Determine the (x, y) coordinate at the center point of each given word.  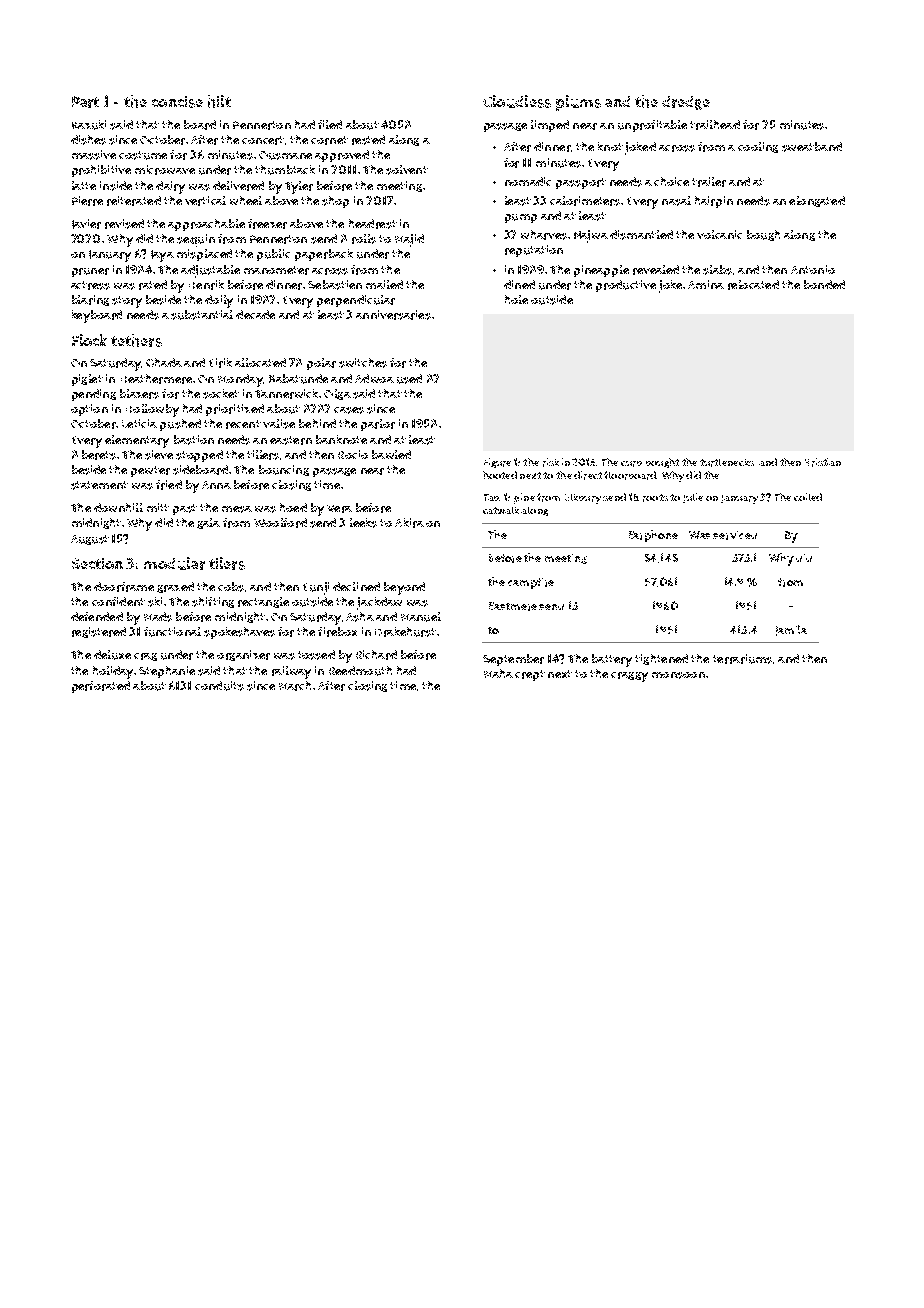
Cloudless (517, 101)
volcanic (719, 234)
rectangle (263, 602)
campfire (531, 583)
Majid (409, 240)
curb (631, 464)
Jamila (791, 630)
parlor (378, 425)
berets (99, 455)
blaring (90, 300)
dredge (686, 103)
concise (177, 102)
